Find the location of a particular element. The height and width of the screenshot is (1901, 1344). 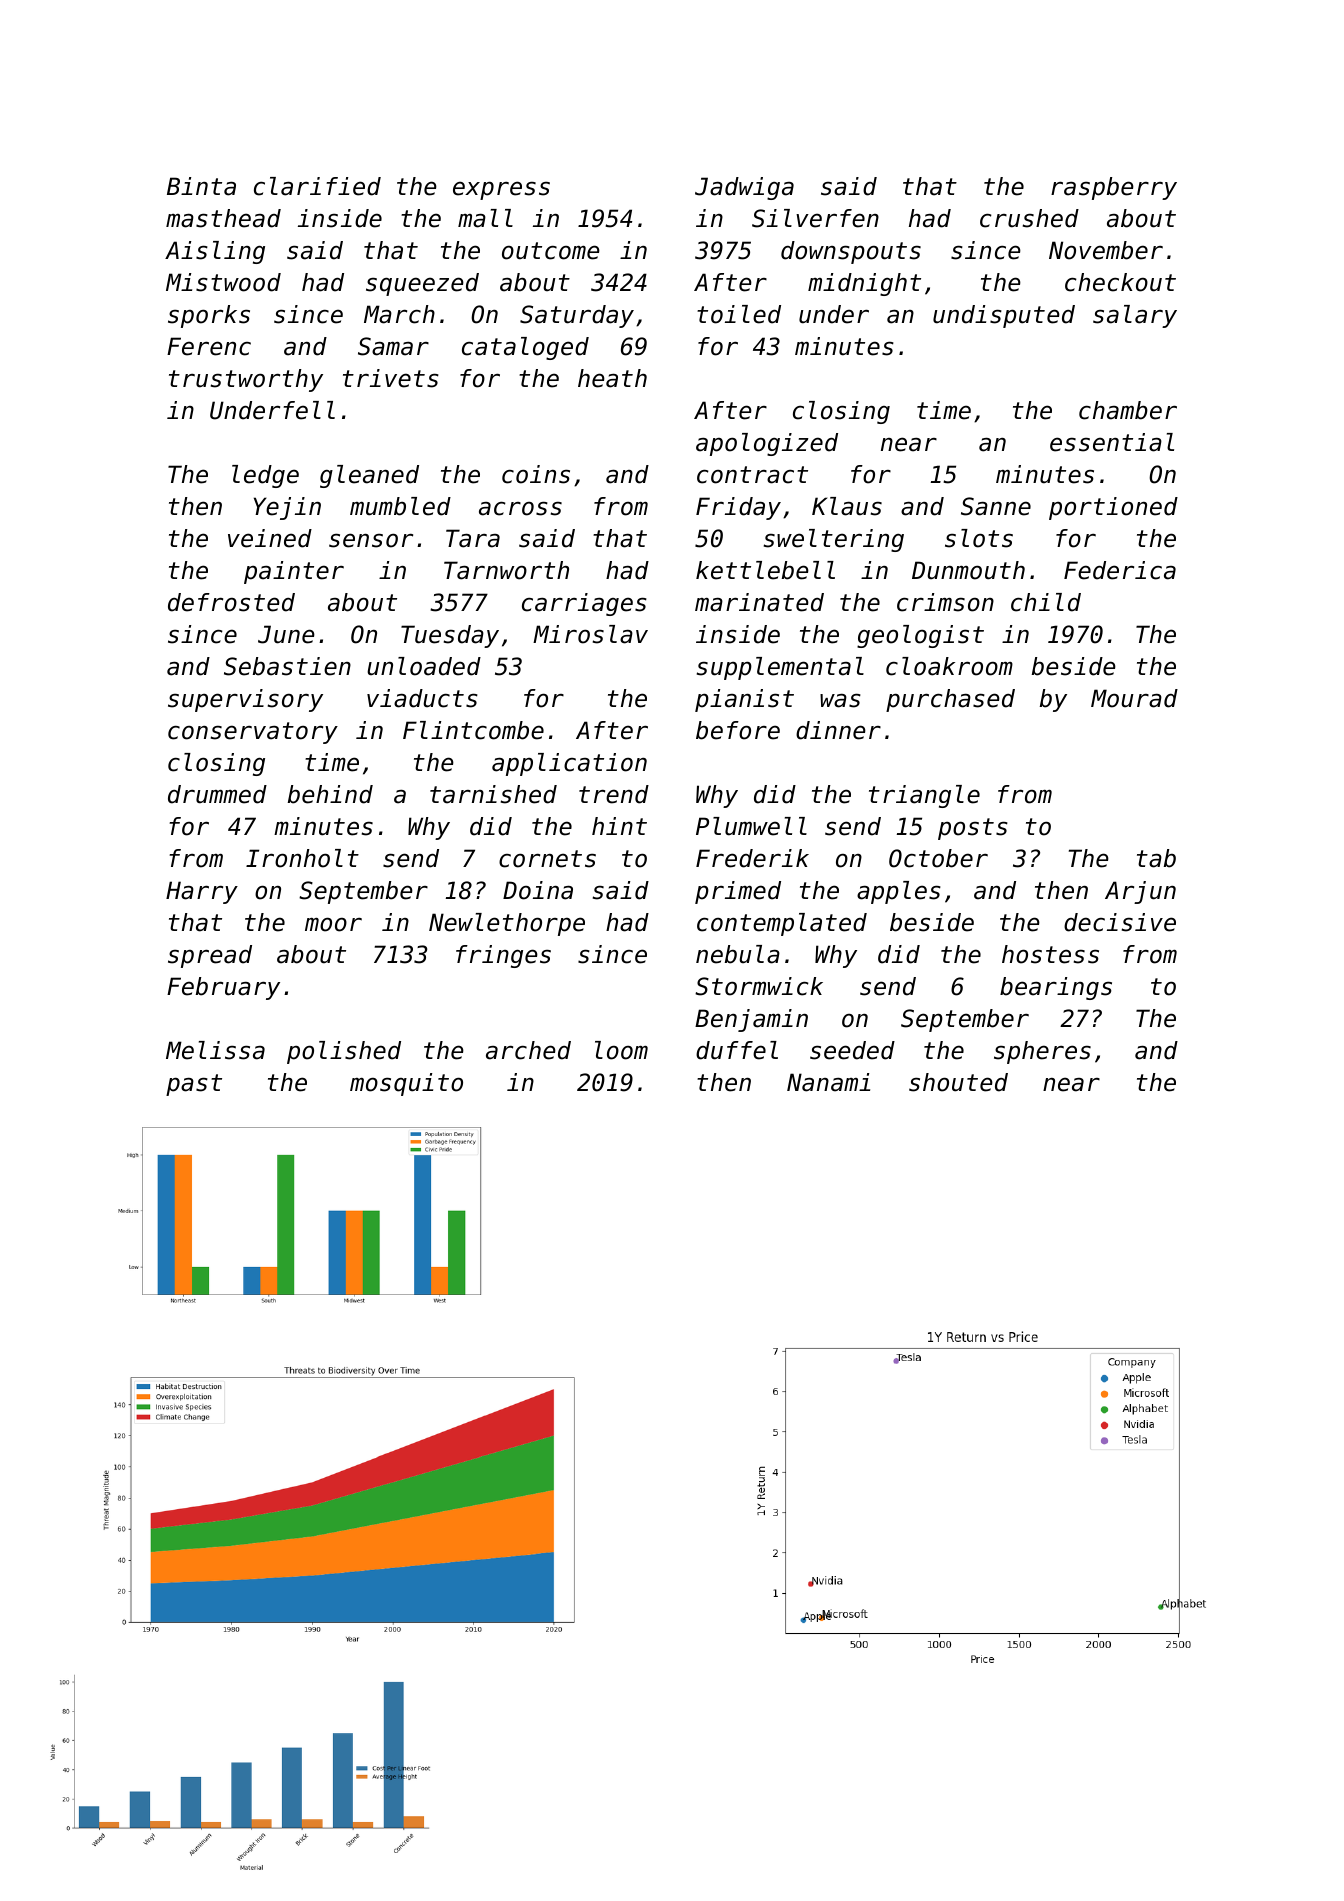

pianist is located at coordinates (744, 700).
